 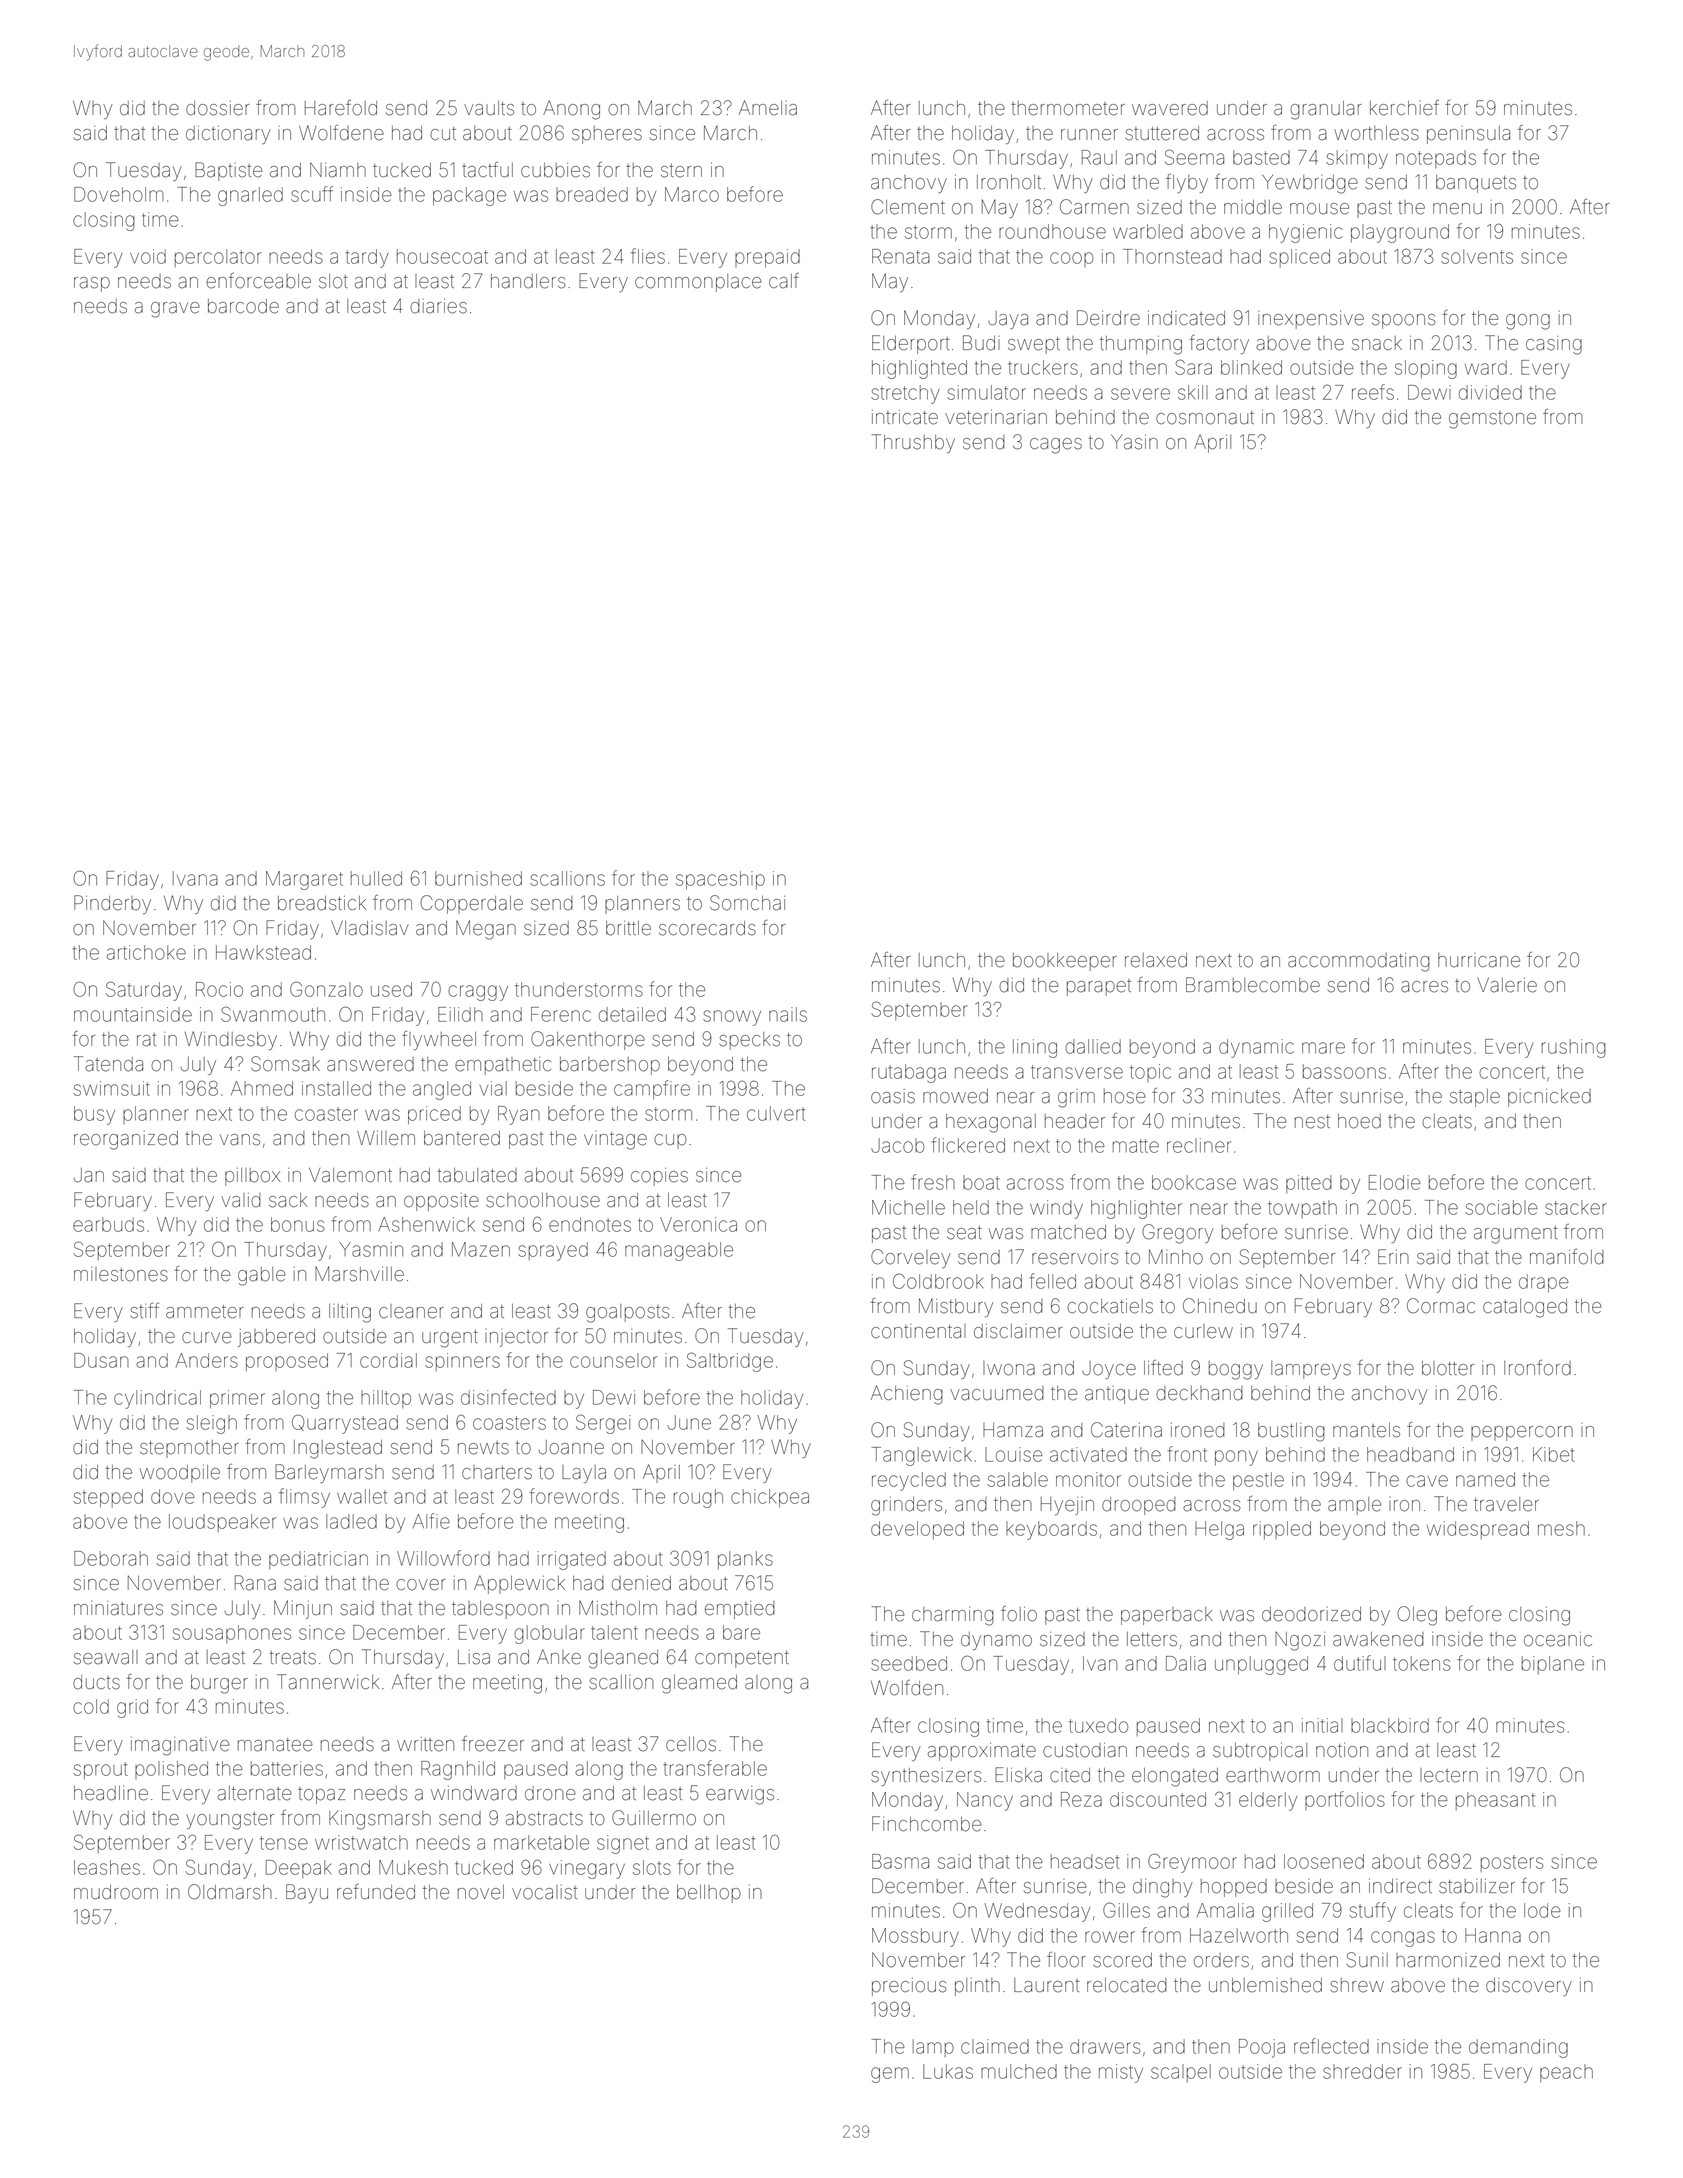 I want to click on mulched, so click(x=1019, y=2071).
